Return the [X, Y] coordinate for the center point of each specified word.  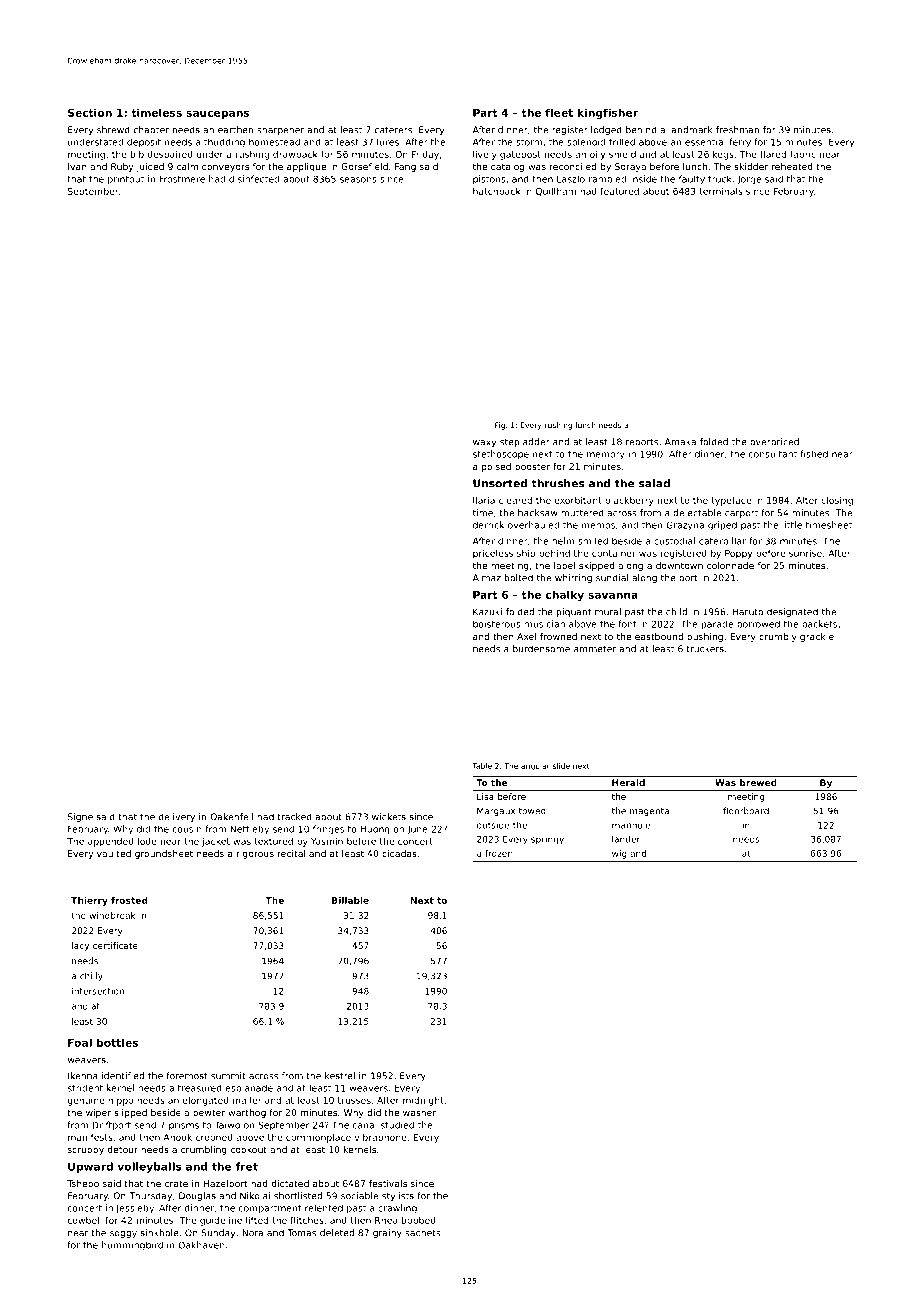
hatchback [497, 191]
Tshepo [83, 1184]
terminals [721, 191]
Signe [80, 817]
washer [419, 1112]
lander [626, 839]
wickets [389, 817]
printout [126, 179]
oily [597, 155]
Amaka [680, 442]
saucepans [217, 115]
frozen [498, 853]
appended [111, 842]
